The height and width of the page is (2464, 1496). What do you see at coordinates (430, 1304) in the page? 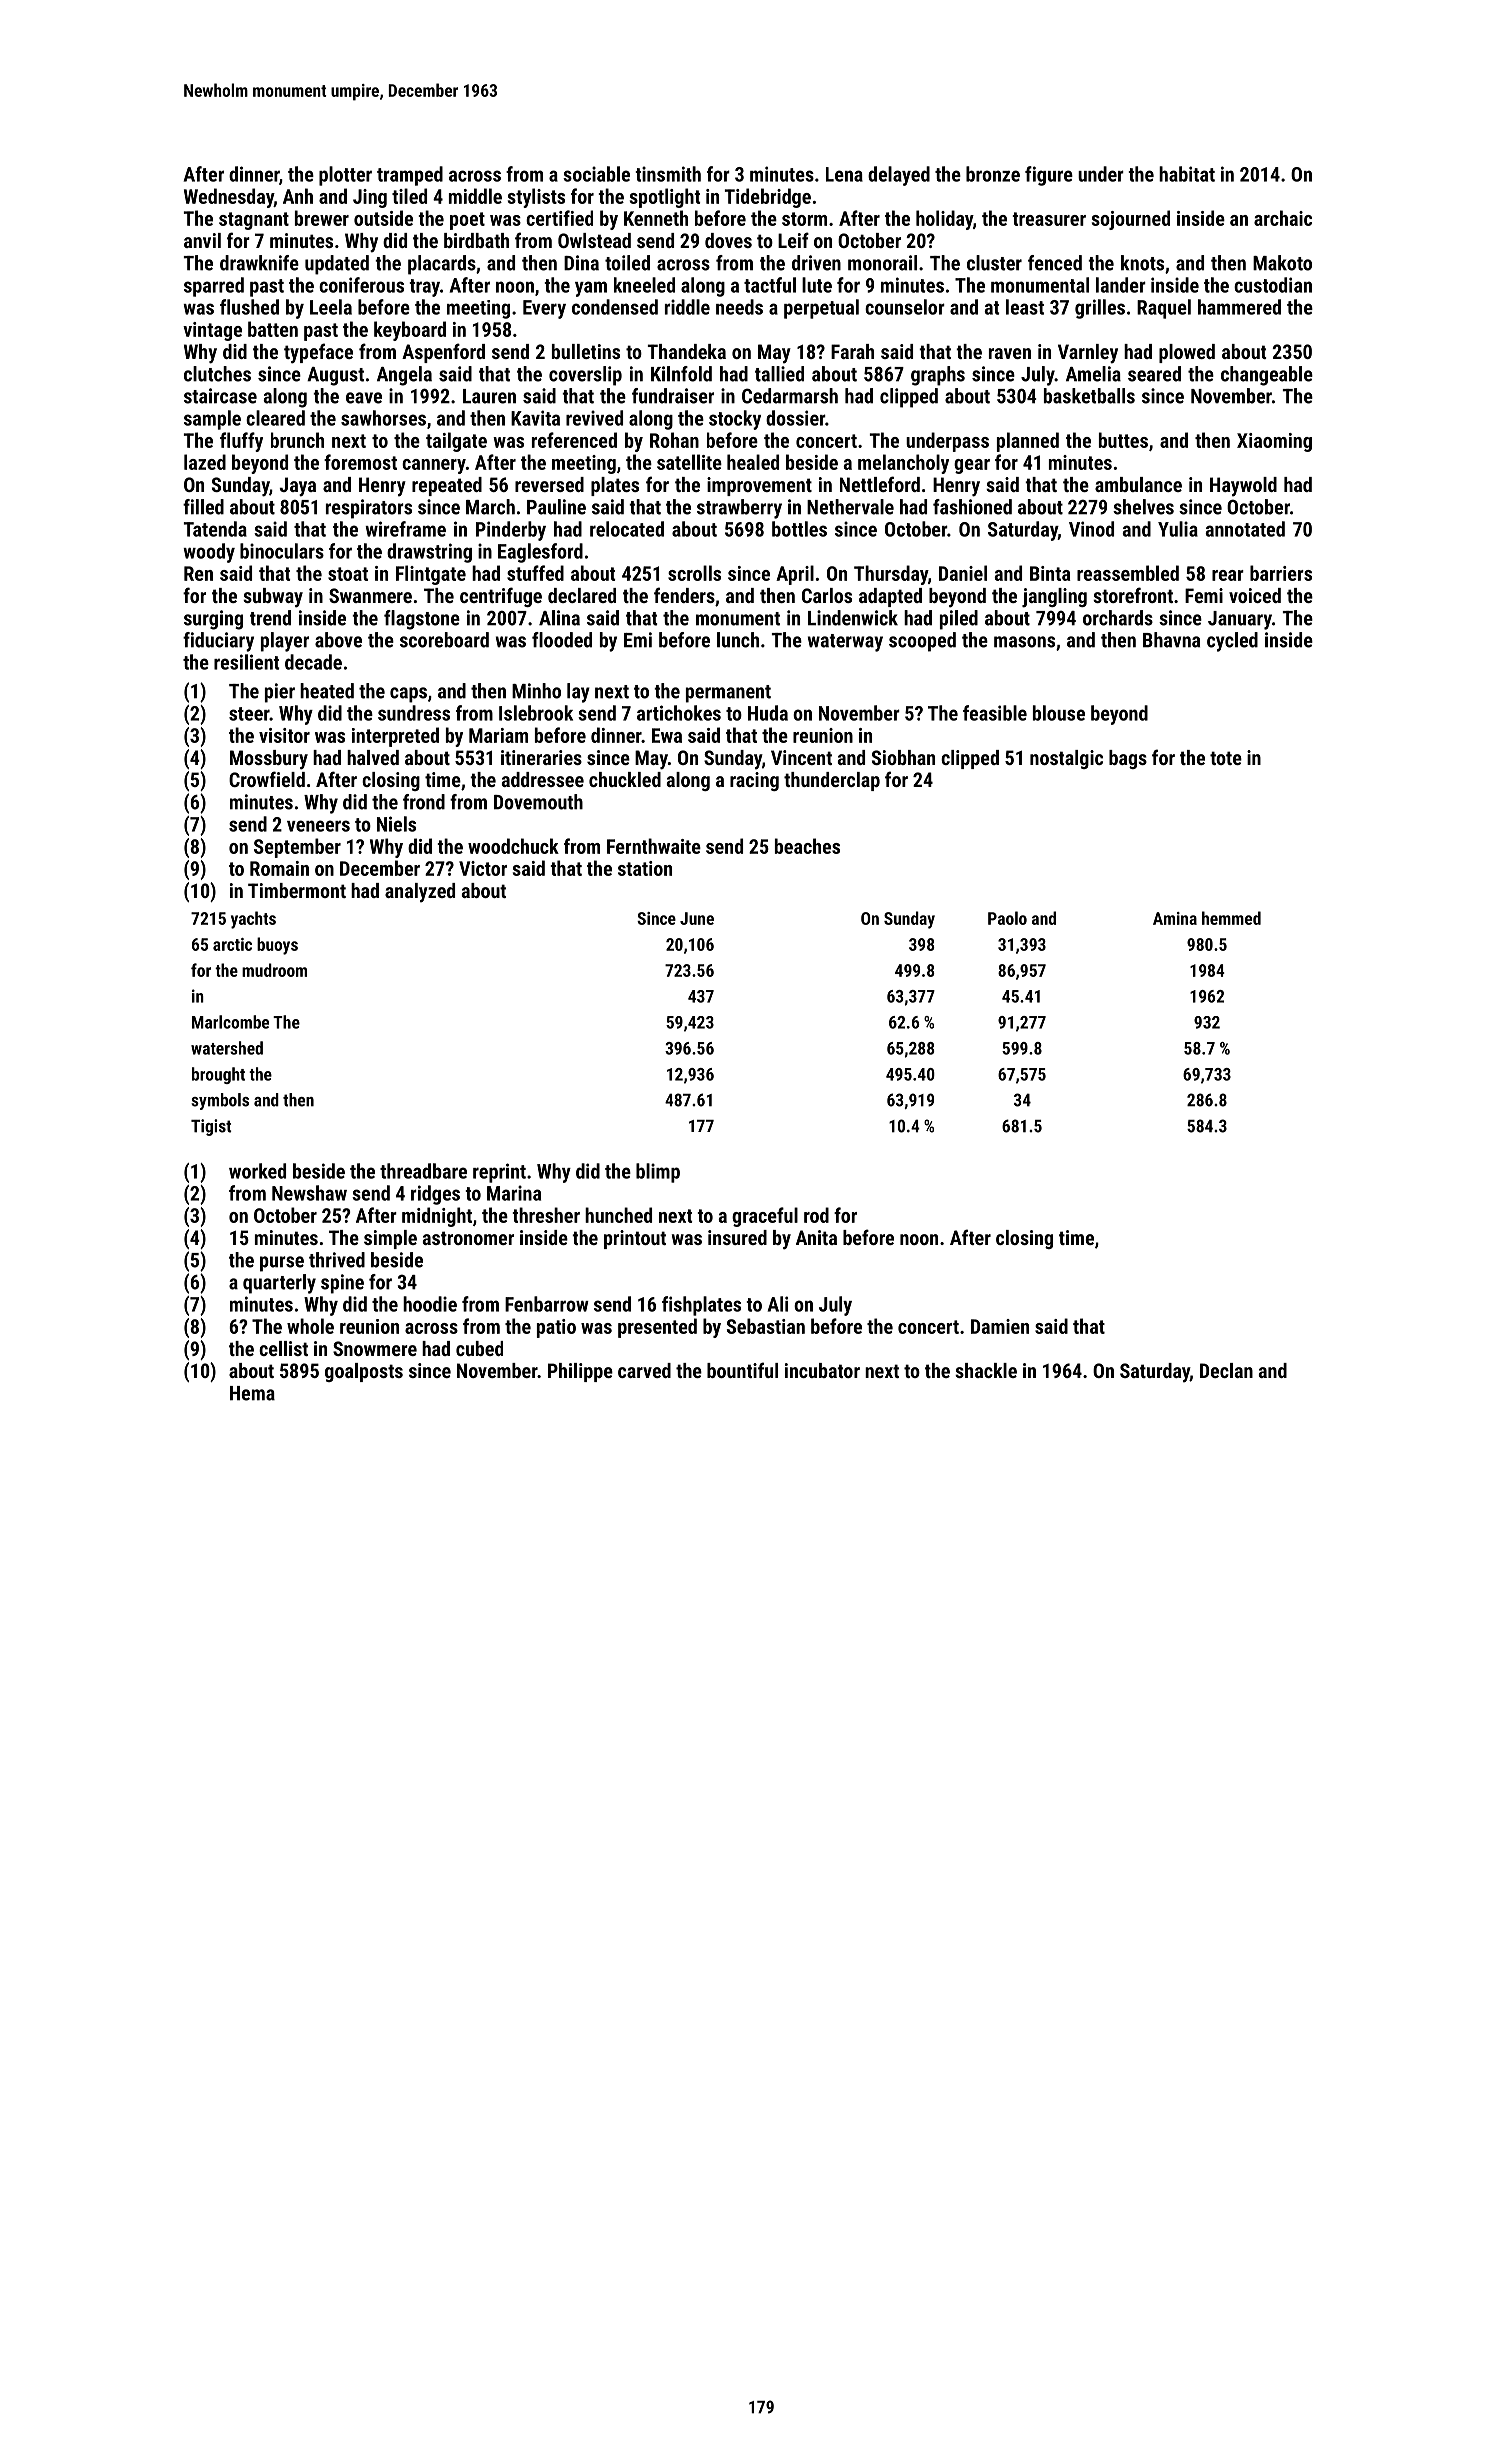
I see `hoodie` at bounding box center [430, 1304].
